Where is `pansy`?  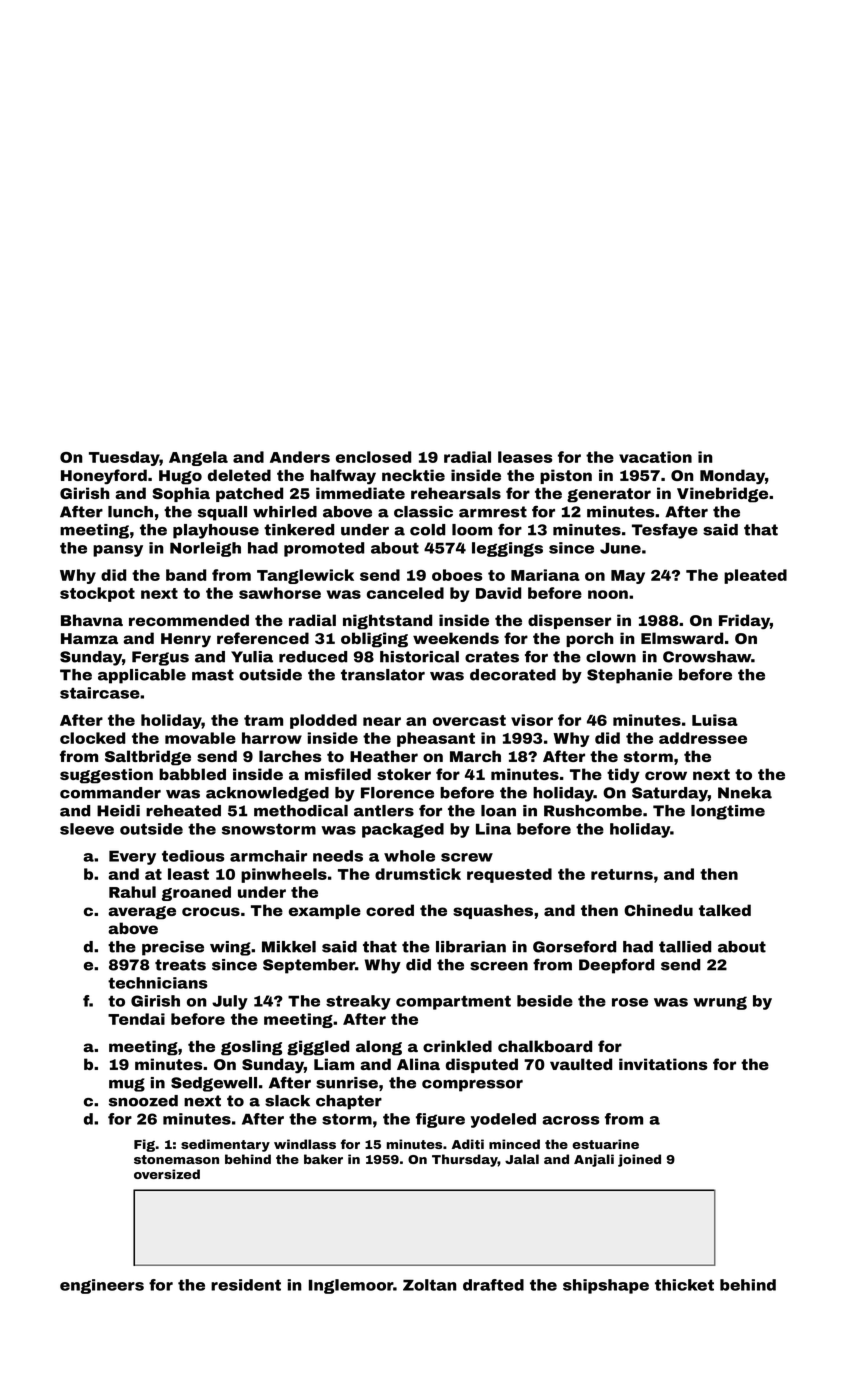 pansy is located at coordinates (118, 551).
